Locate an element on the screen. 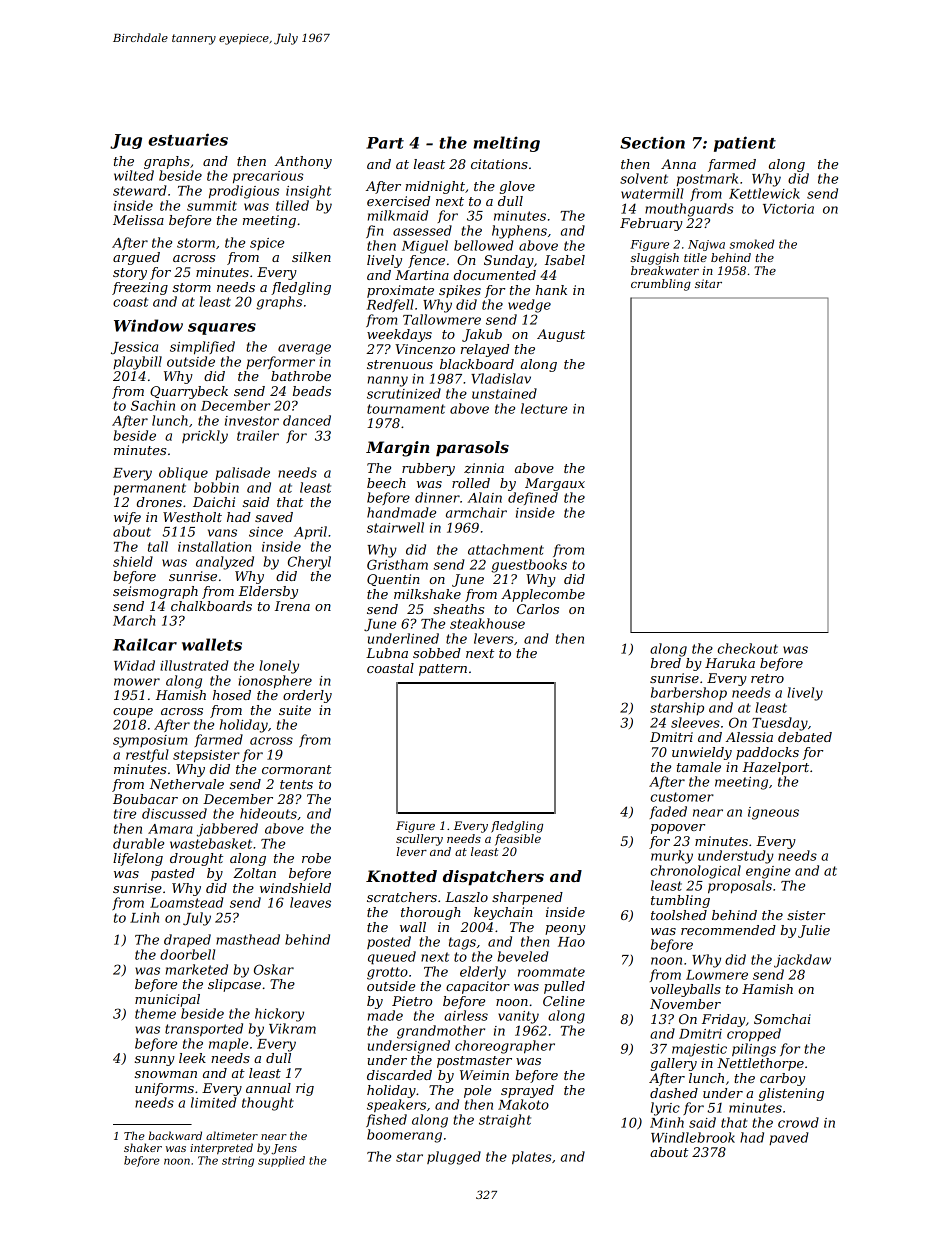 This screenshot has width=952, height=1233. tags is located at coordinates (462, 943).
